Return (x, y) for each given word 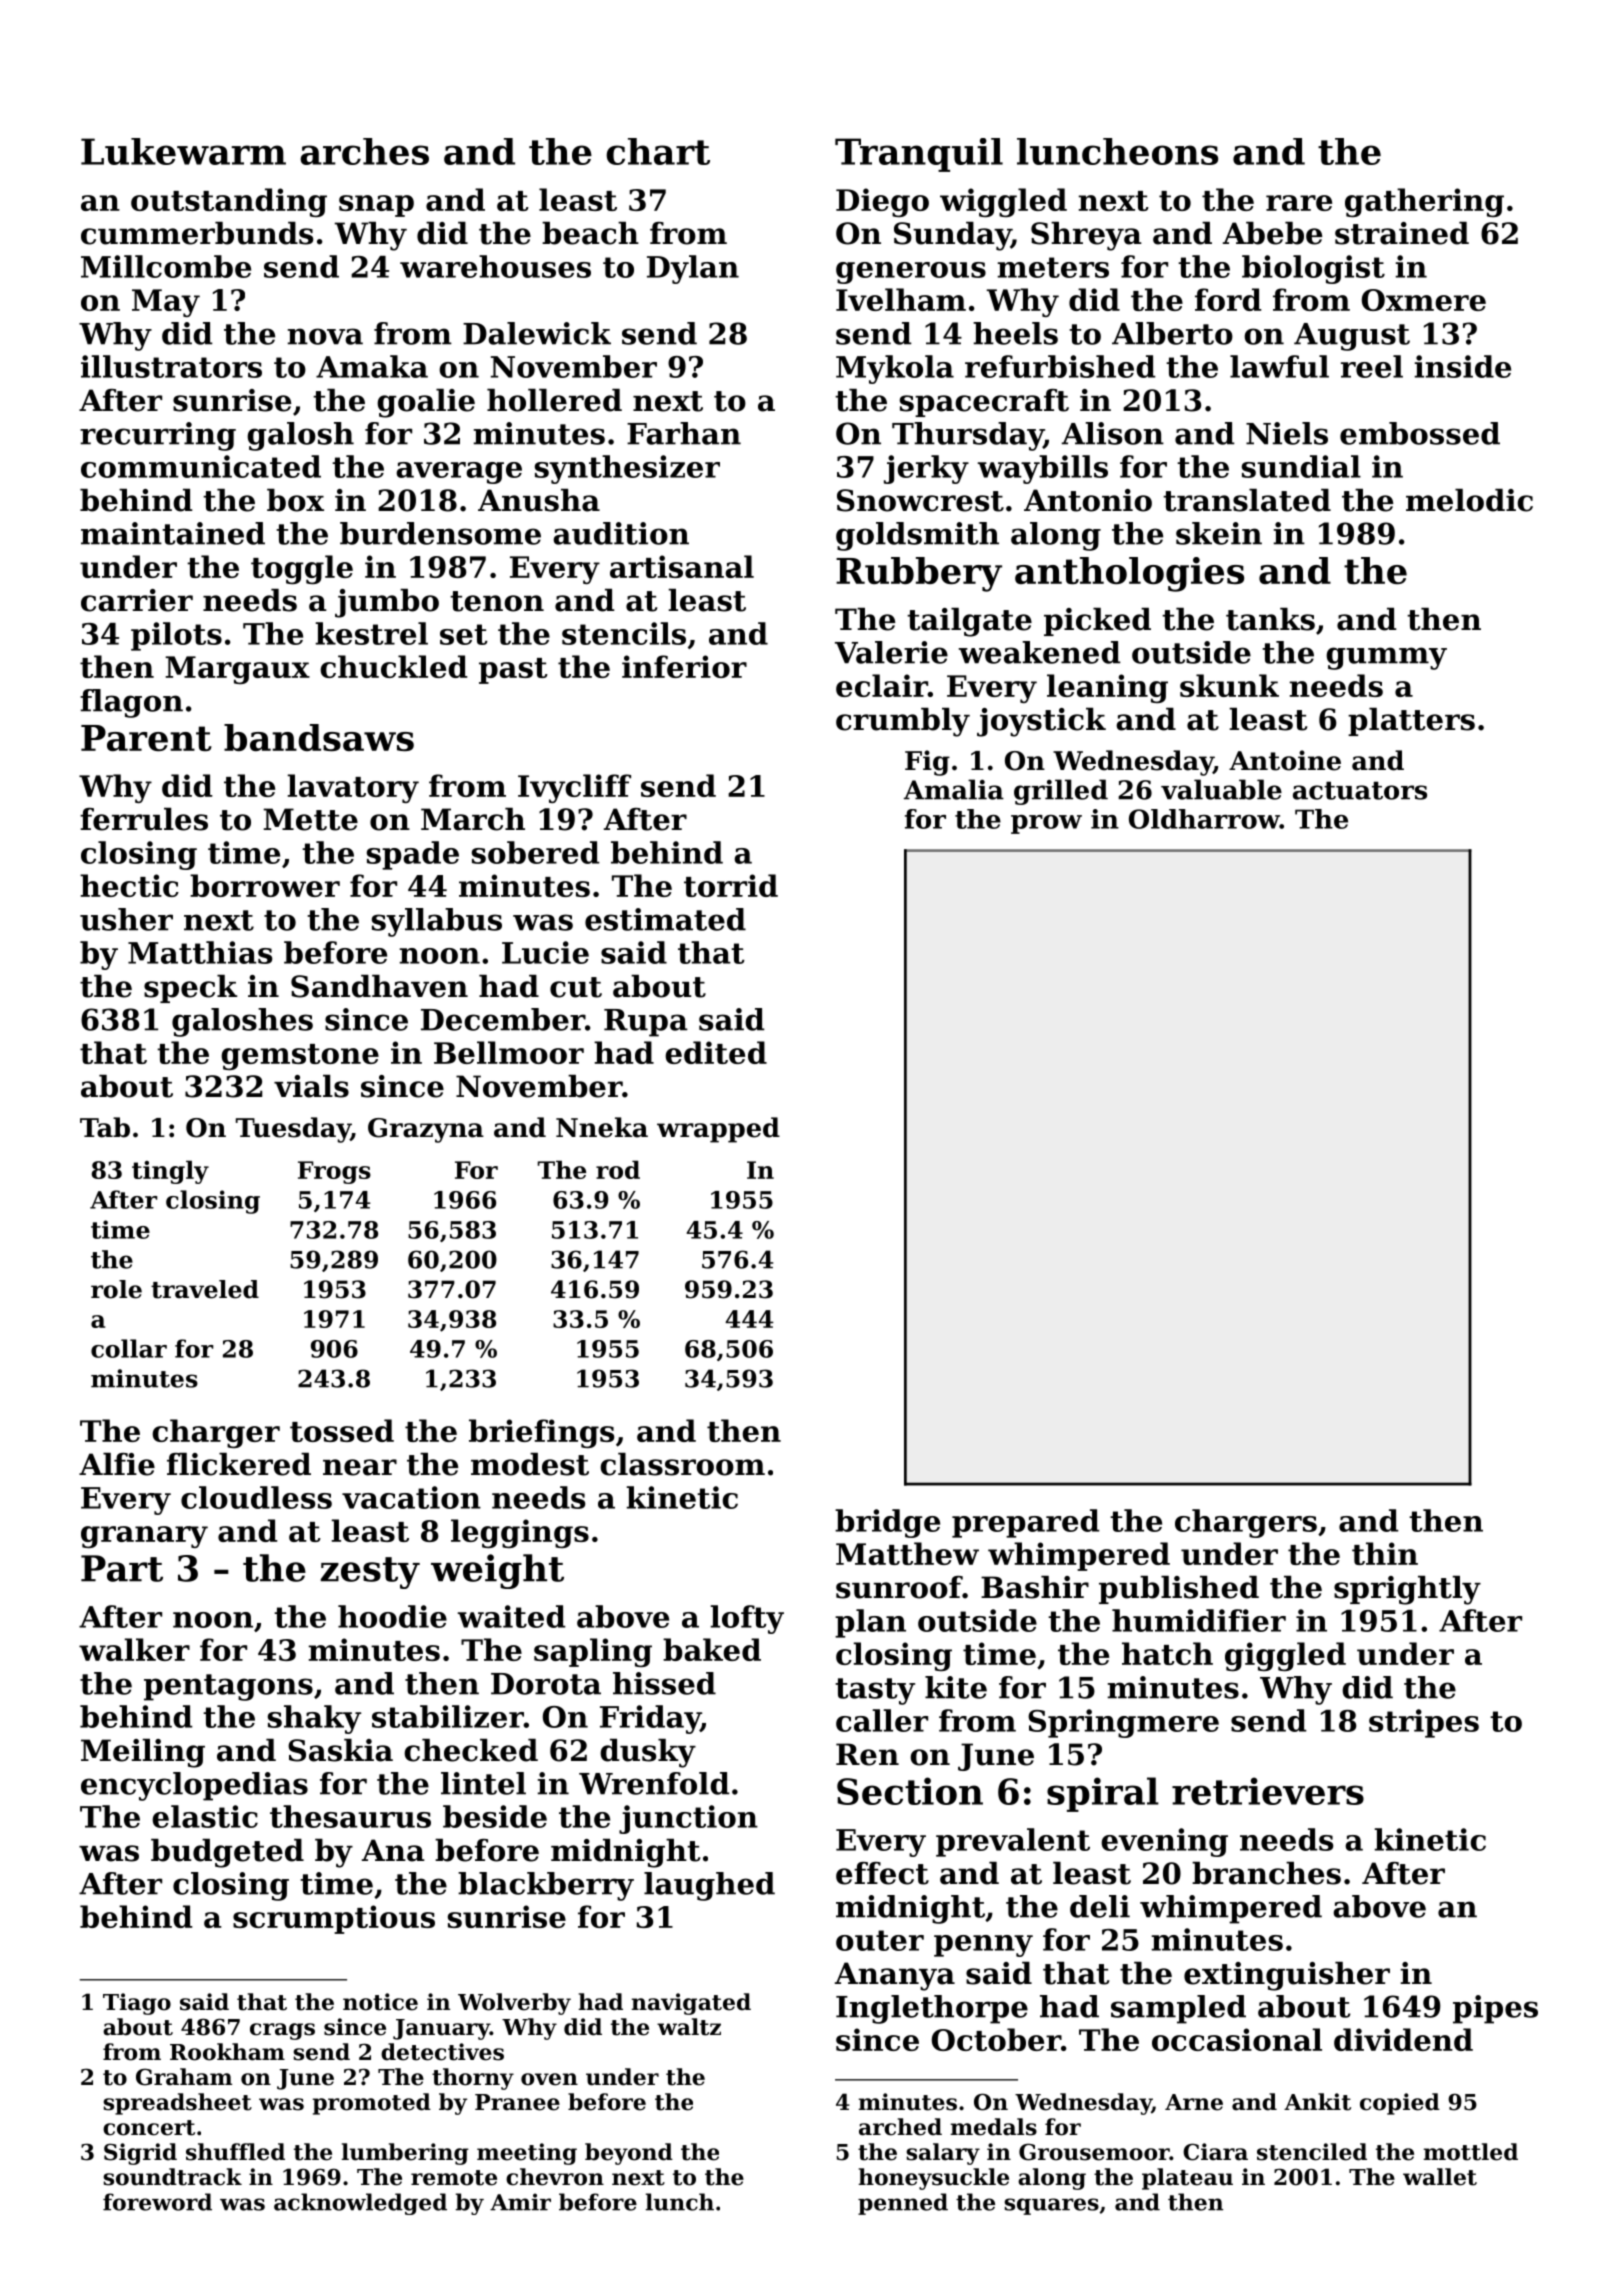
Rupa (646, 1023)
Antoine (1285, 760)
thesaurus (350, 1816)
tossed (342, 1430)
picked (1097, 622)
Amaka (372, 366)
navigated (691, 2004)
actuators (1360, 790)
